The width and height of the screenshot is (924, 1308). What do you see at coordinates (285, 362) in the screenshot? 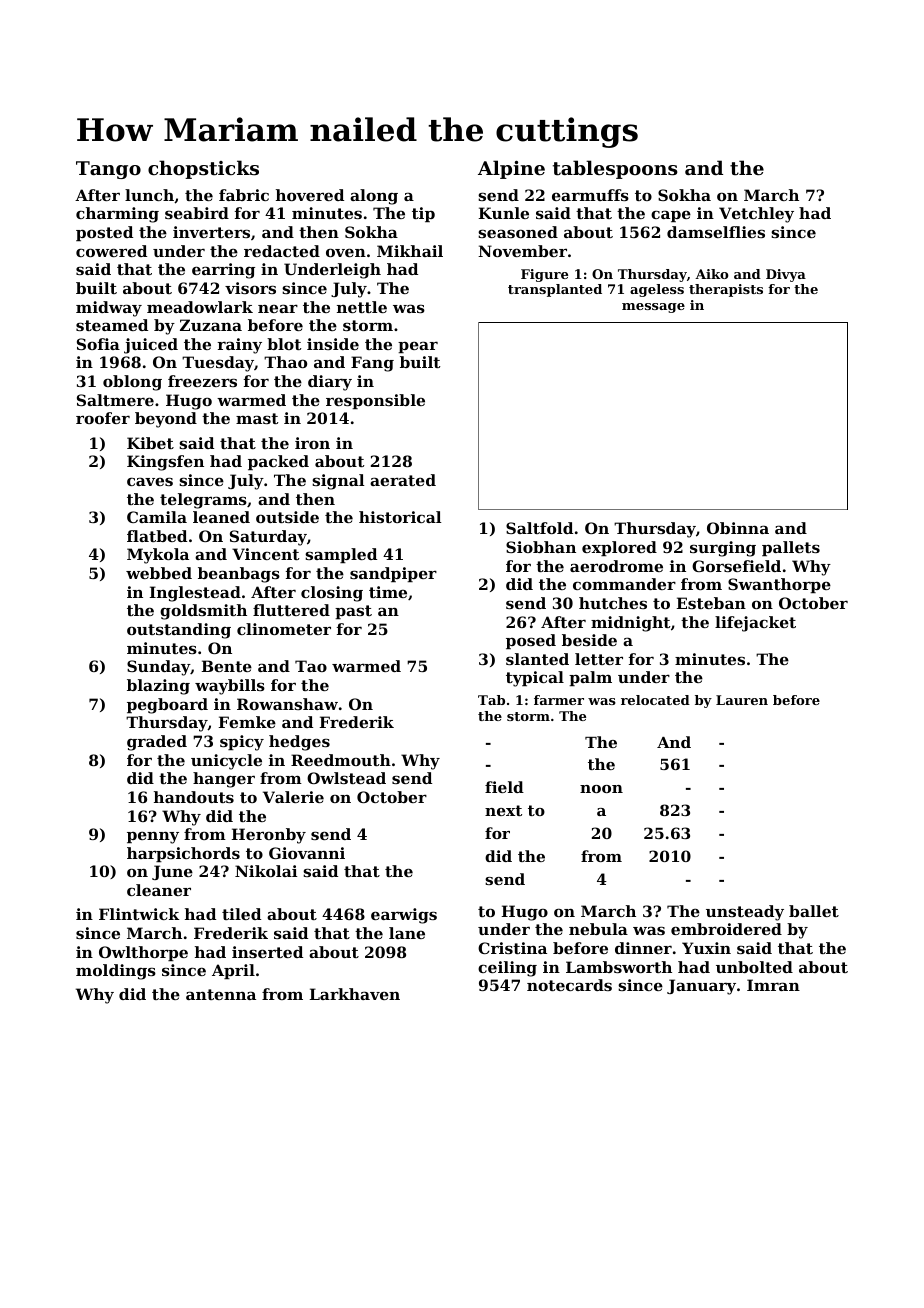
I see `Thao` at bounding box center [285, 362].
